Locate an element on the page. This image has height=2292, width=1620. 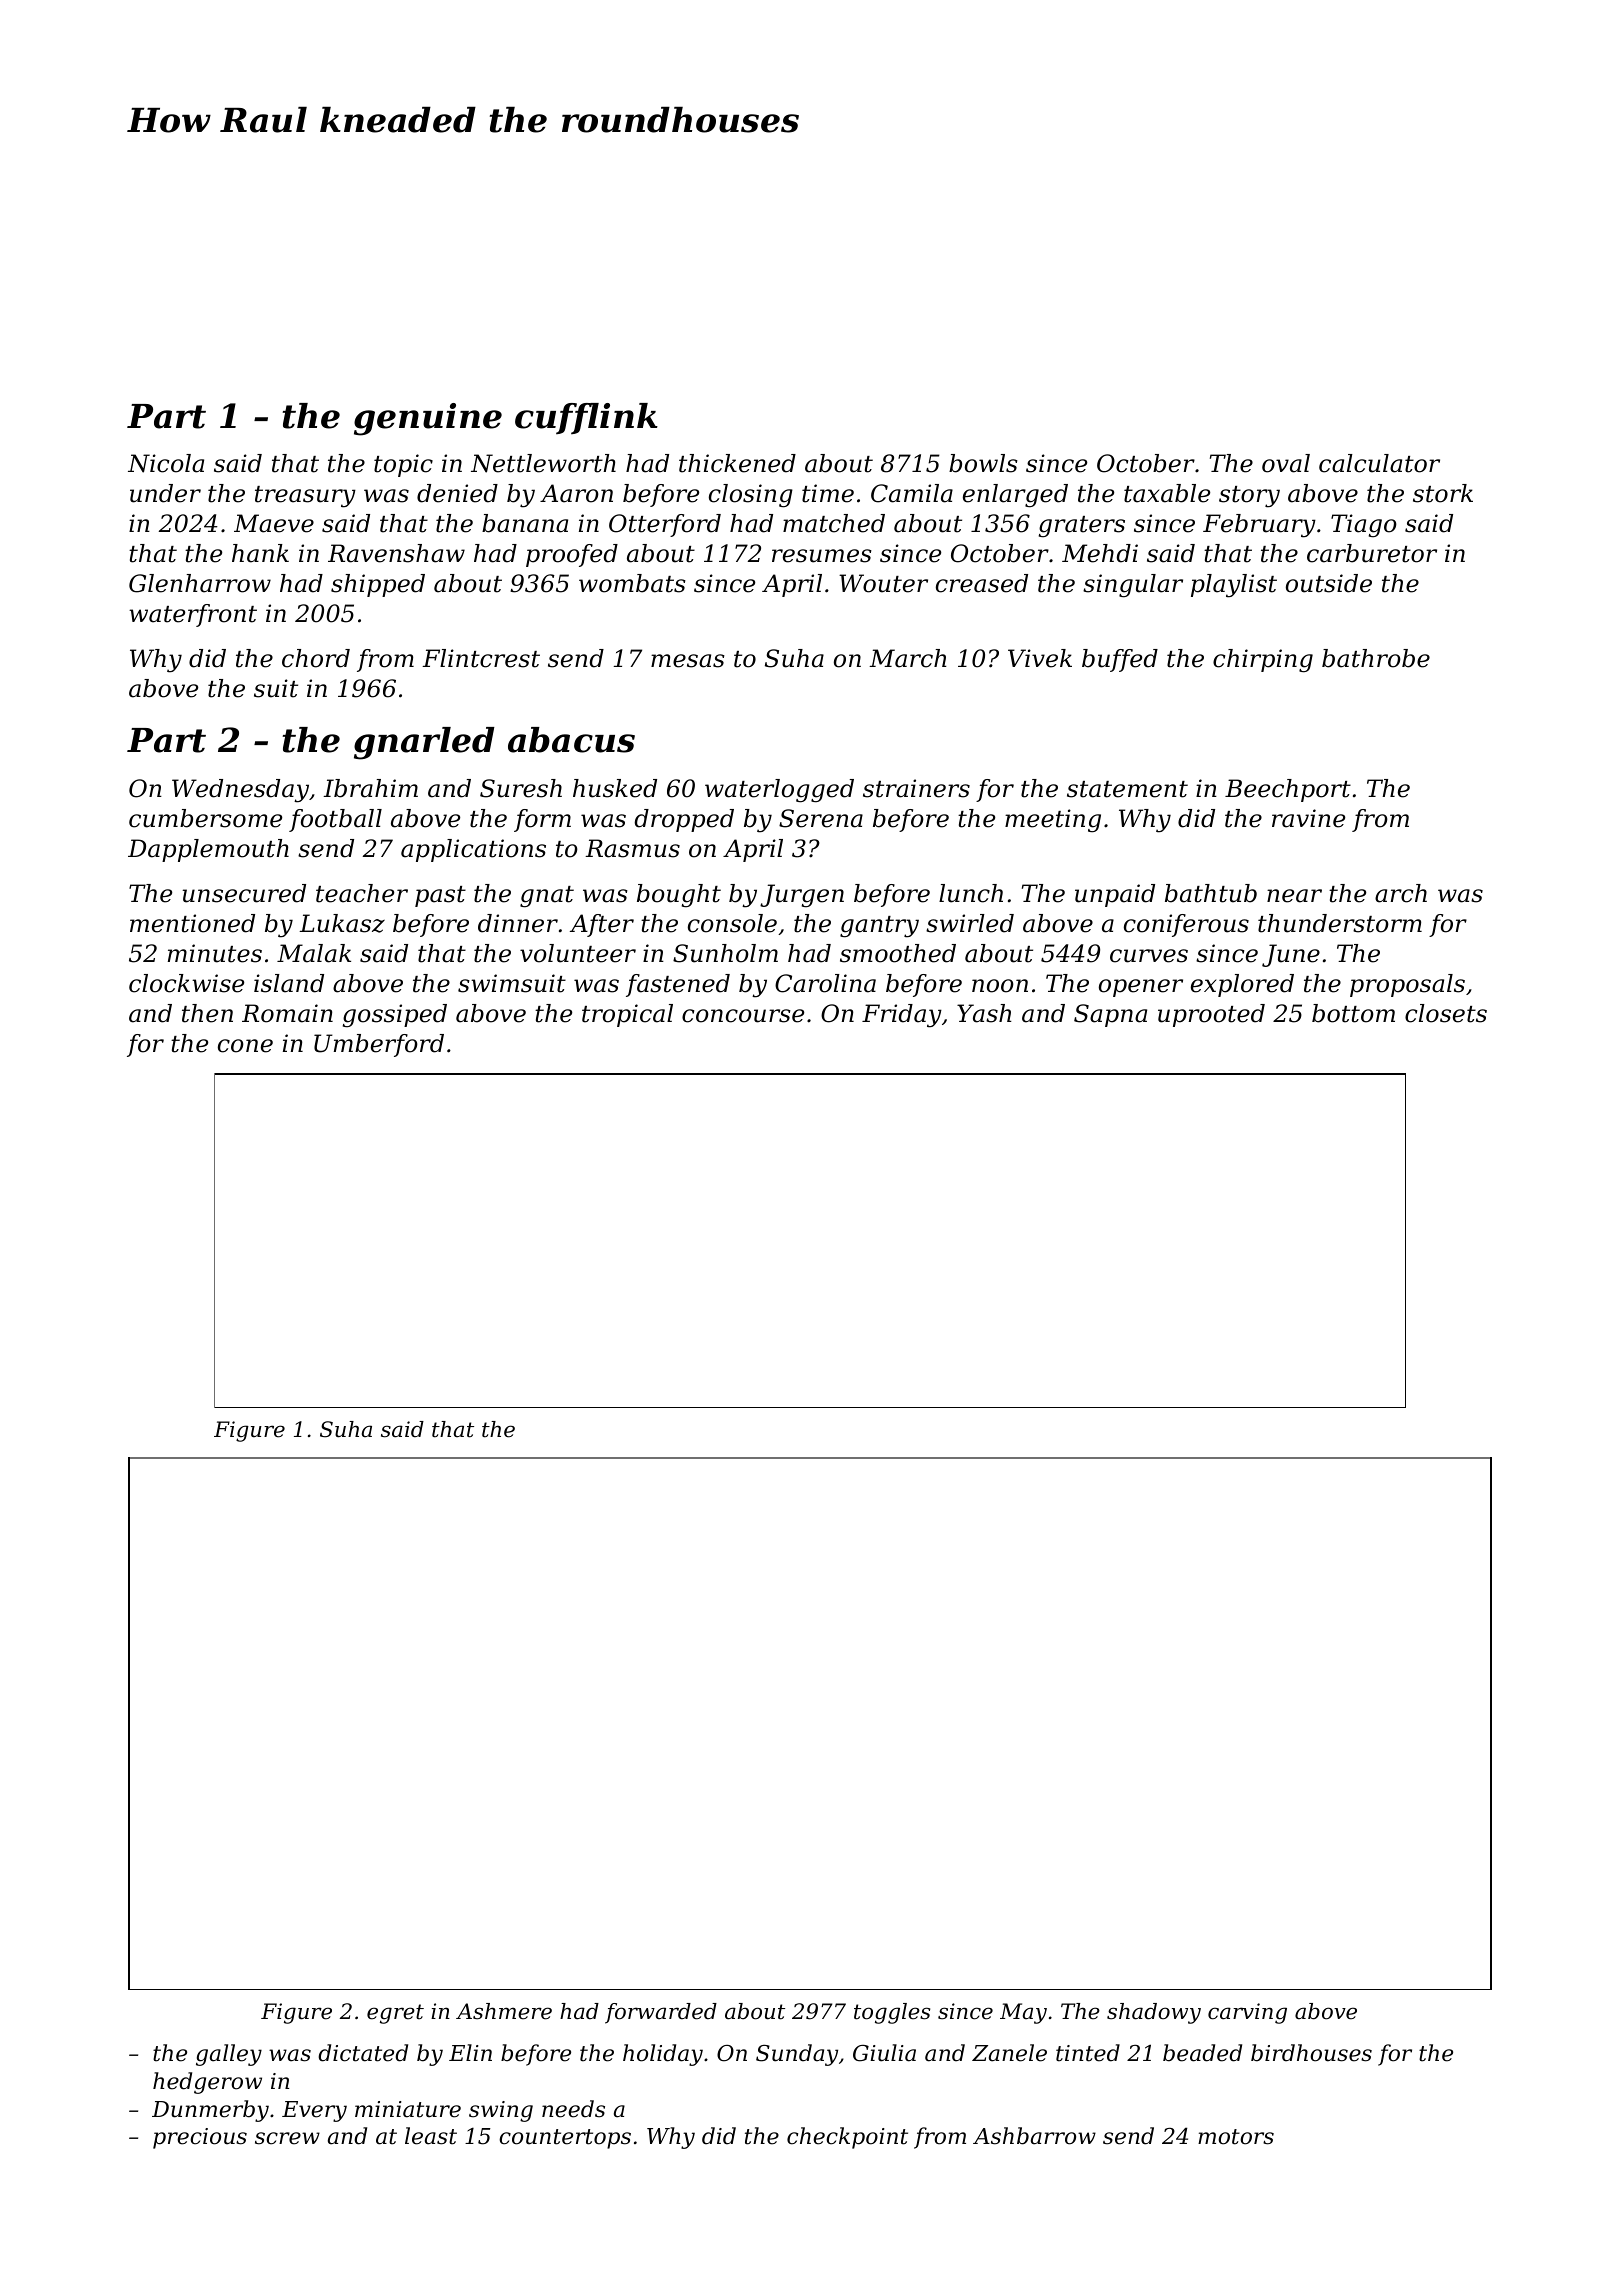
Nicola is located at coordinates (166, 463).
